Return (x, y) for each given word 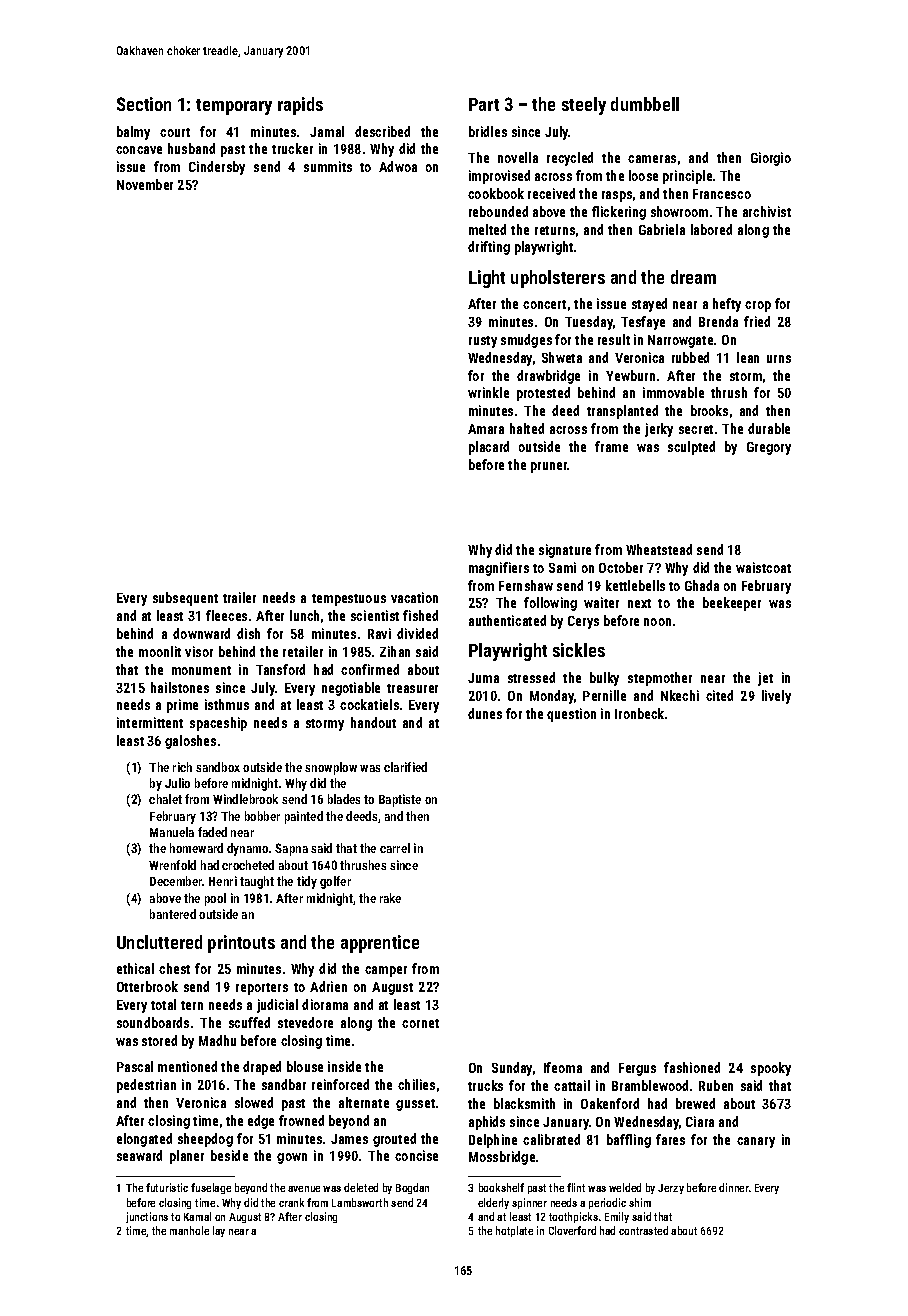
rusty (483, 342)
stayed (649, 305)
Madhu (217, 1040)
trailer (239, 597)
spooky (771, 1069)
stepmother (660, 679)
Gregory (769, 448)
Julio (177, 783)
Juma (483, 678)
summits (328, 166)
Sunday (512, 1069)
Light (487, 279)
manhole (189, 1230)
